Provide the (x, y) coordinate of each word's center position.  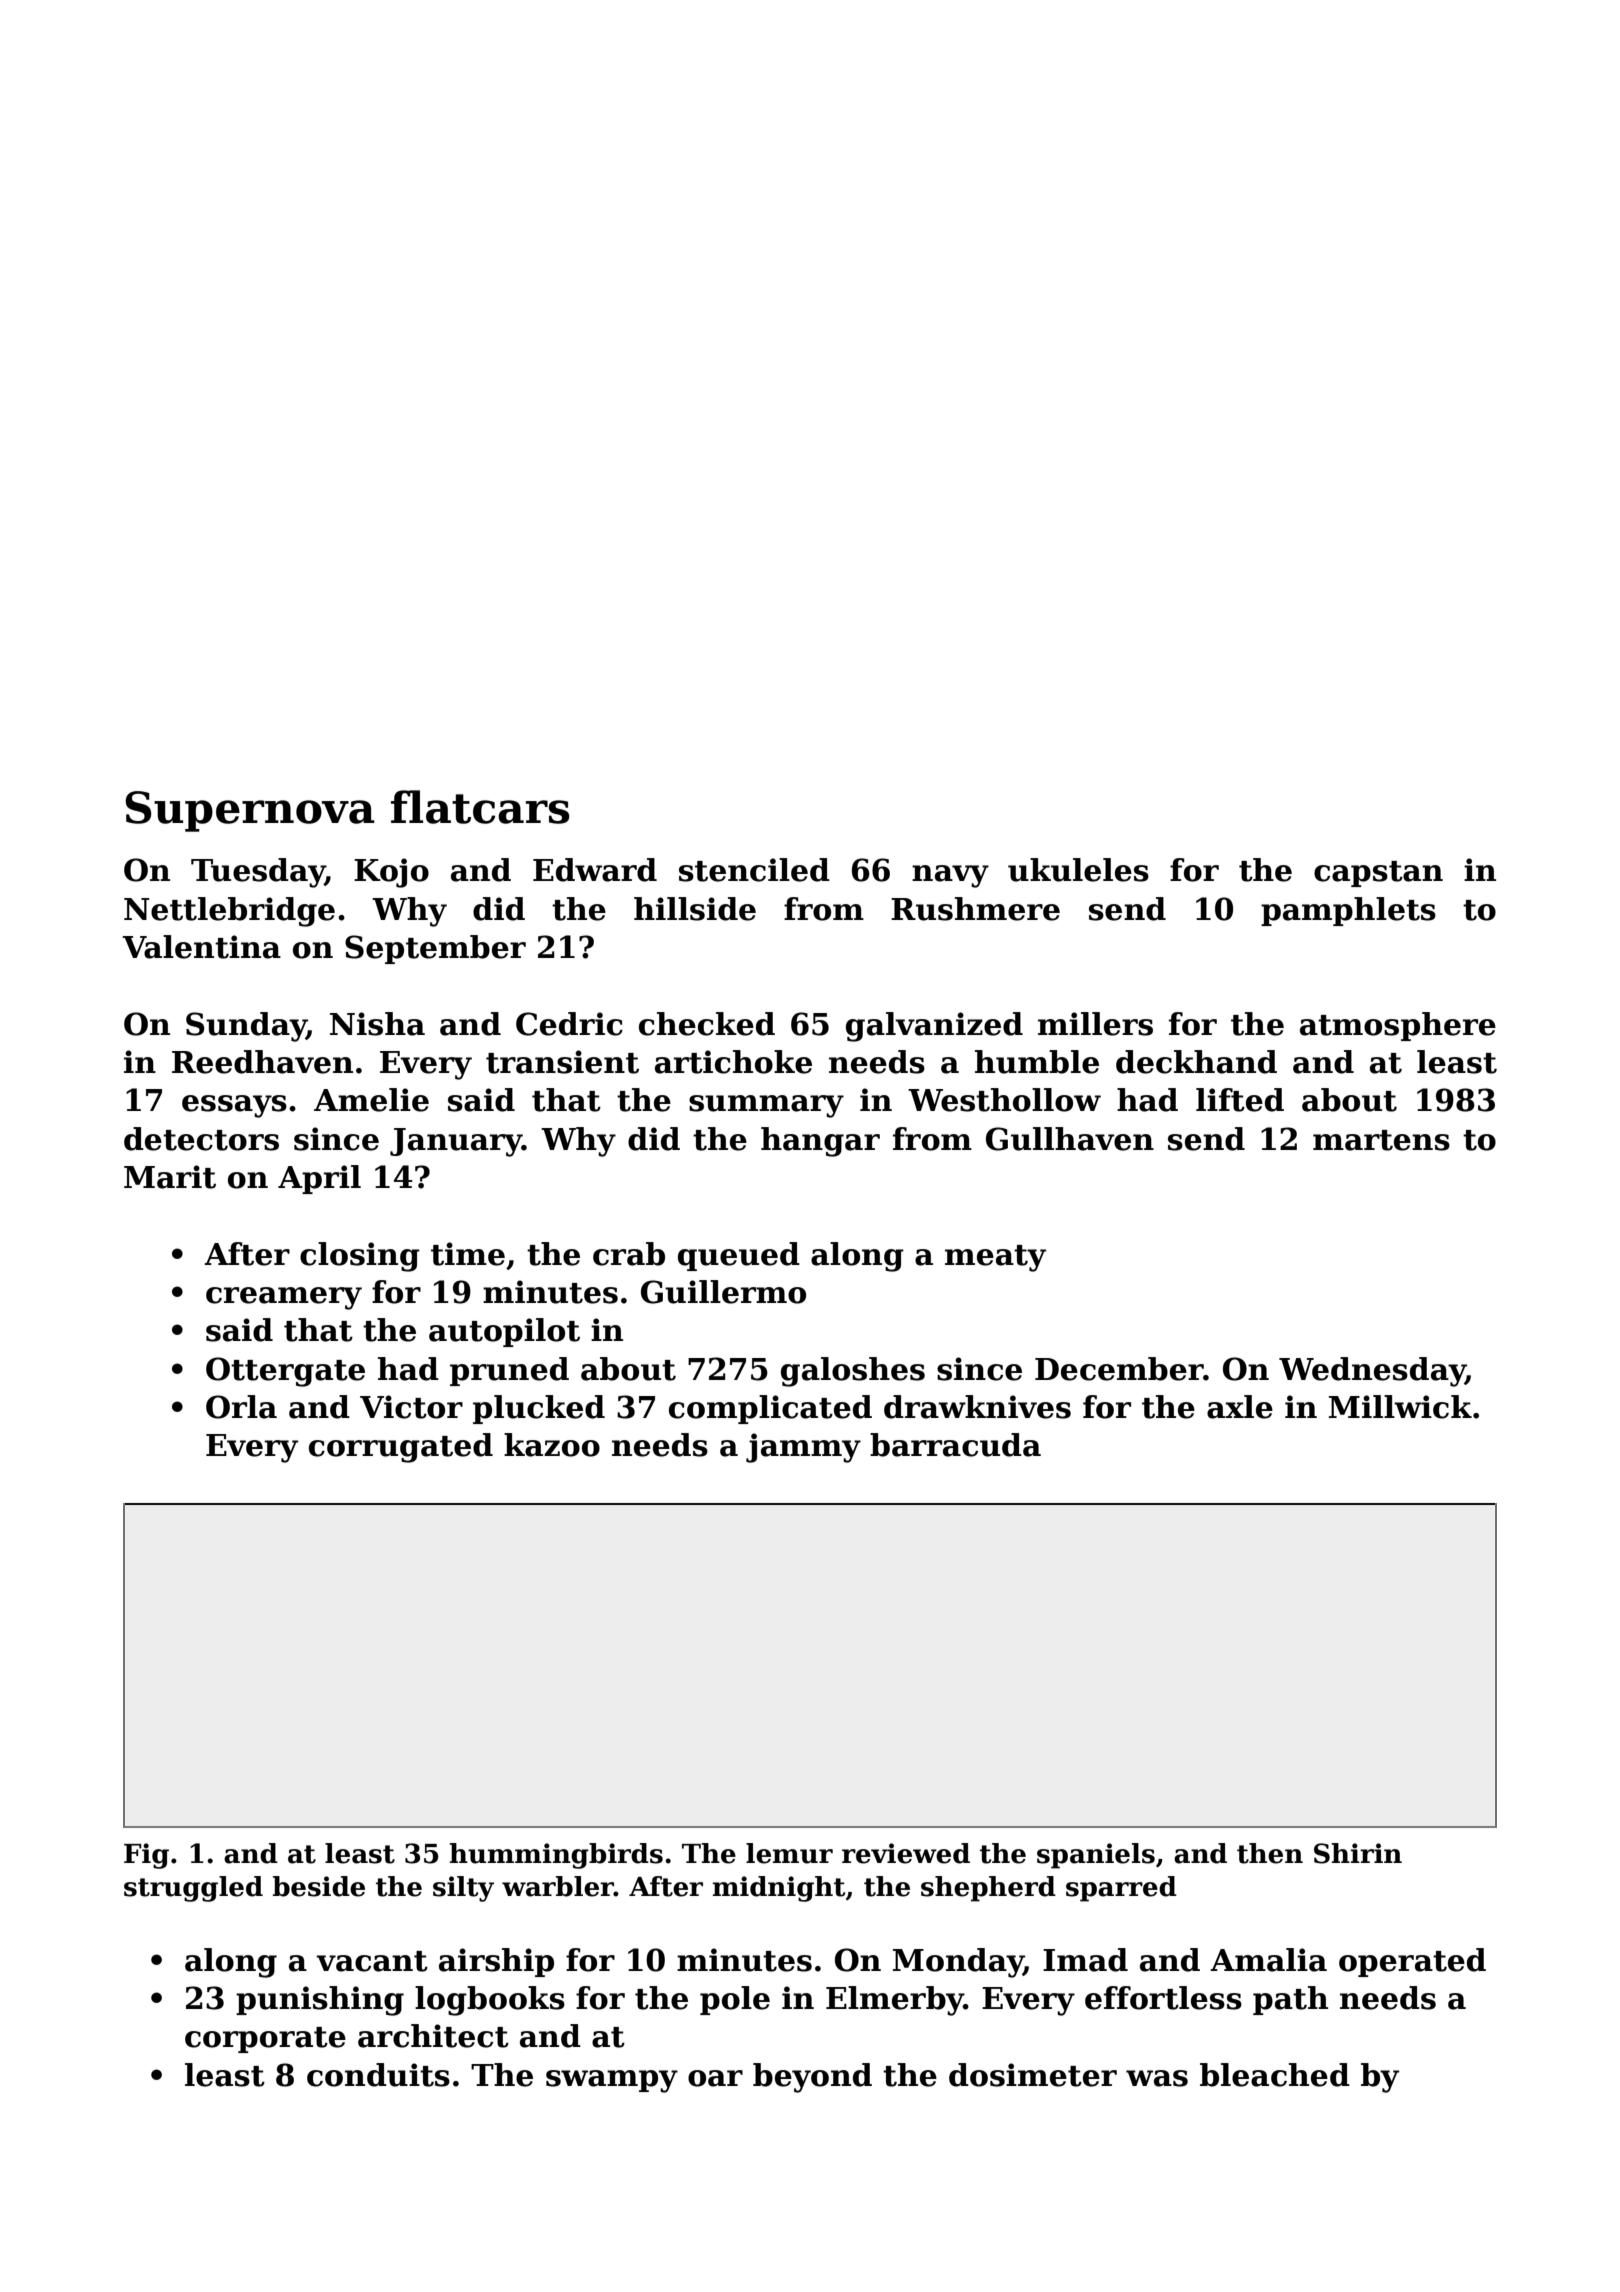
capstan (1378, 874)
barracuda (955, 1445)
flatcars (480, 807)
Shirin (1358, 1853)
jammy (803, 1448)
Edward (595, 870)
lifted (1240, 1100)
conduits (378, 2075)
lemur (789, 1853)
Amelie (371, 1100)
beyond (812, 2078)
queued (739, 1256)
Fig (146, 1856)
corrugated (401, 1448)
